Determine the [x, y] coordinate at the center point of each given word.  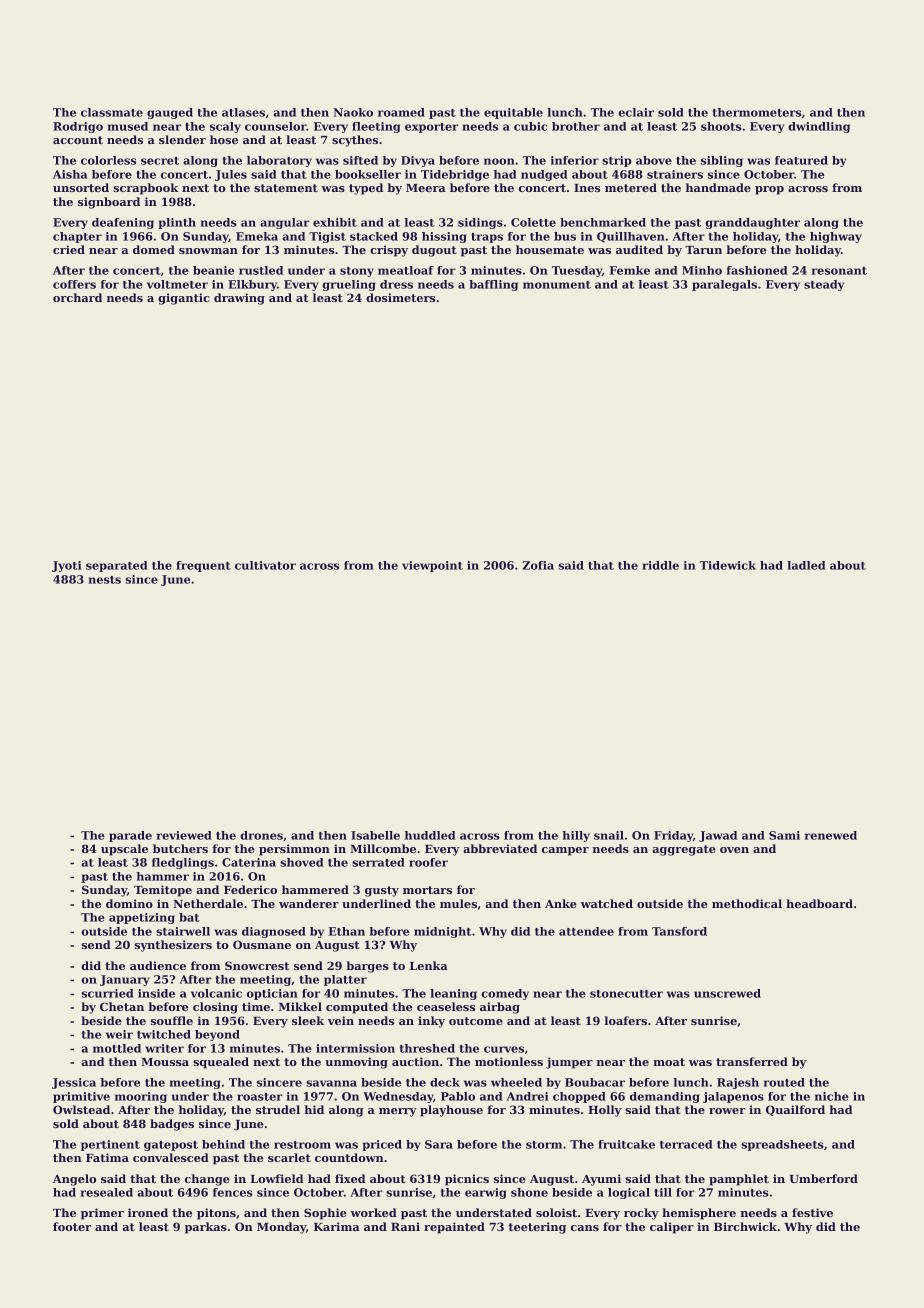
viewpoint [432, 566]
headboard [819, 903]
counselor [275, 126]
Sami [784, 835]
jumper [569, 1063]
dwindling [819, 127]
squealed [221, 1063]
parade [130, 836]
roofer [428, 862]
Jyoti [67, 566]
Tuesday [577, 271]
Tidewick [728, 565]
